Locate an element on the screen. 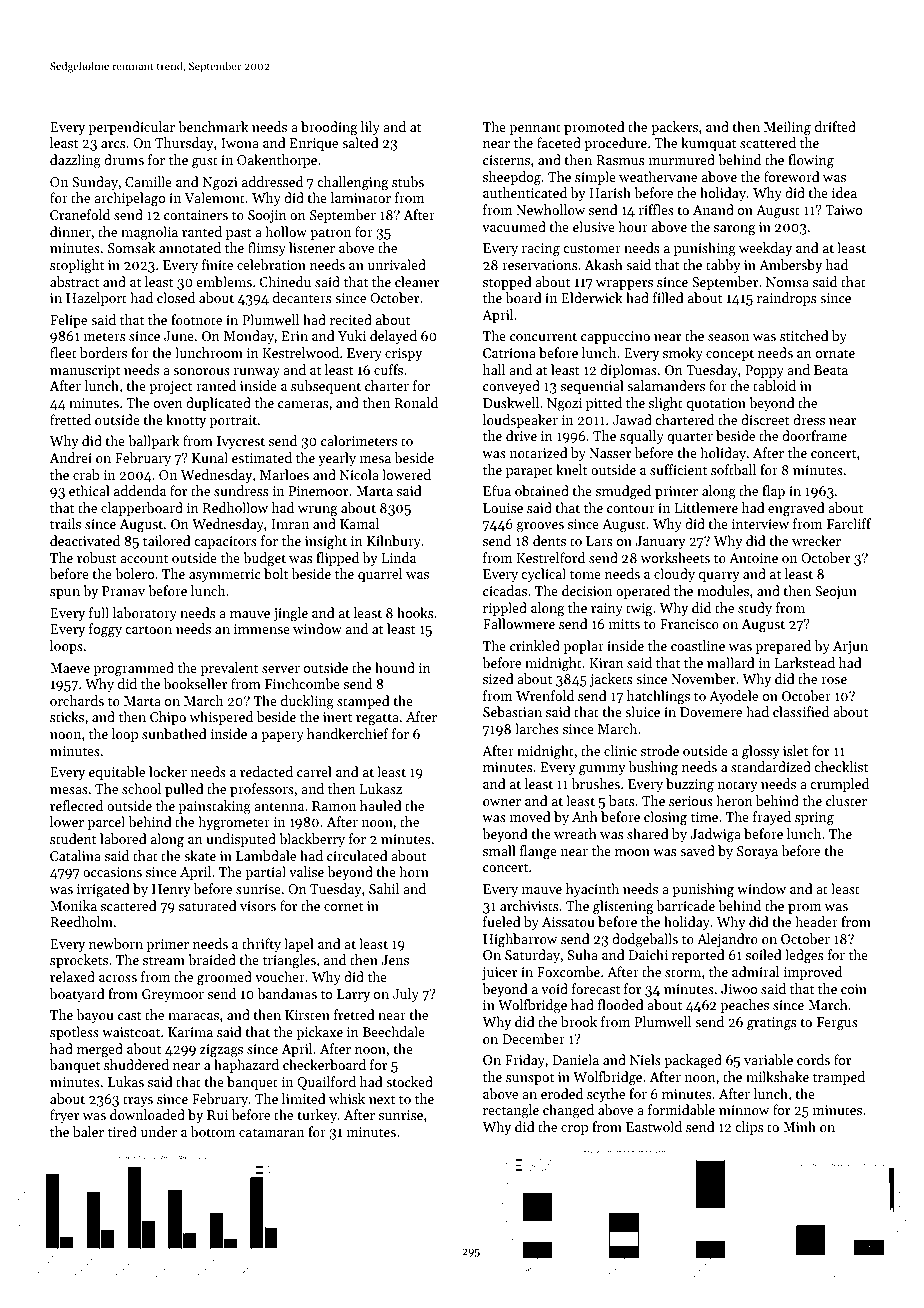  printer is located at coordinates (676, 492).
